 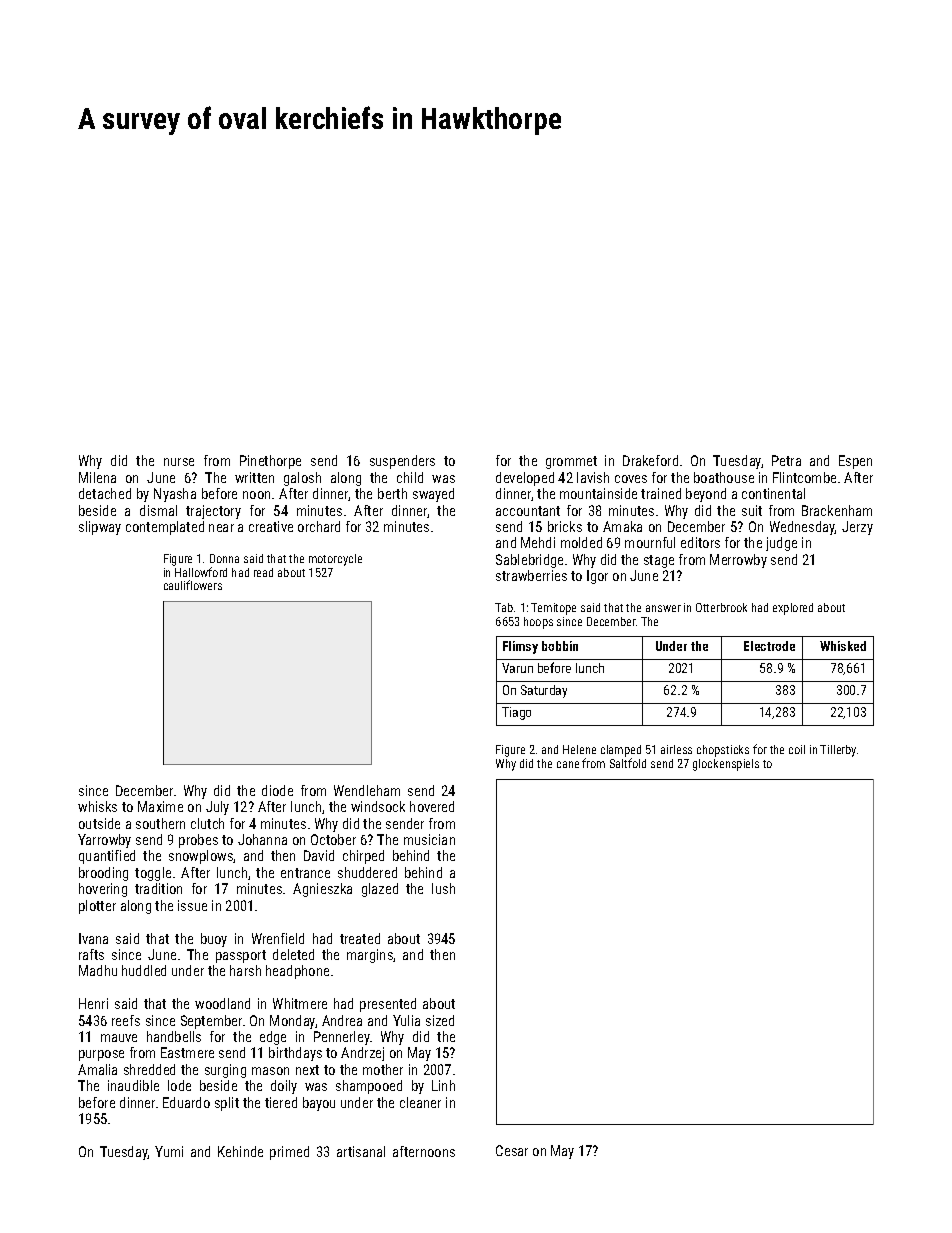 What do you see at coordinates (322, 890) in the screenshot?
I see `Agnieszka` at bounding box center [322, 890].
